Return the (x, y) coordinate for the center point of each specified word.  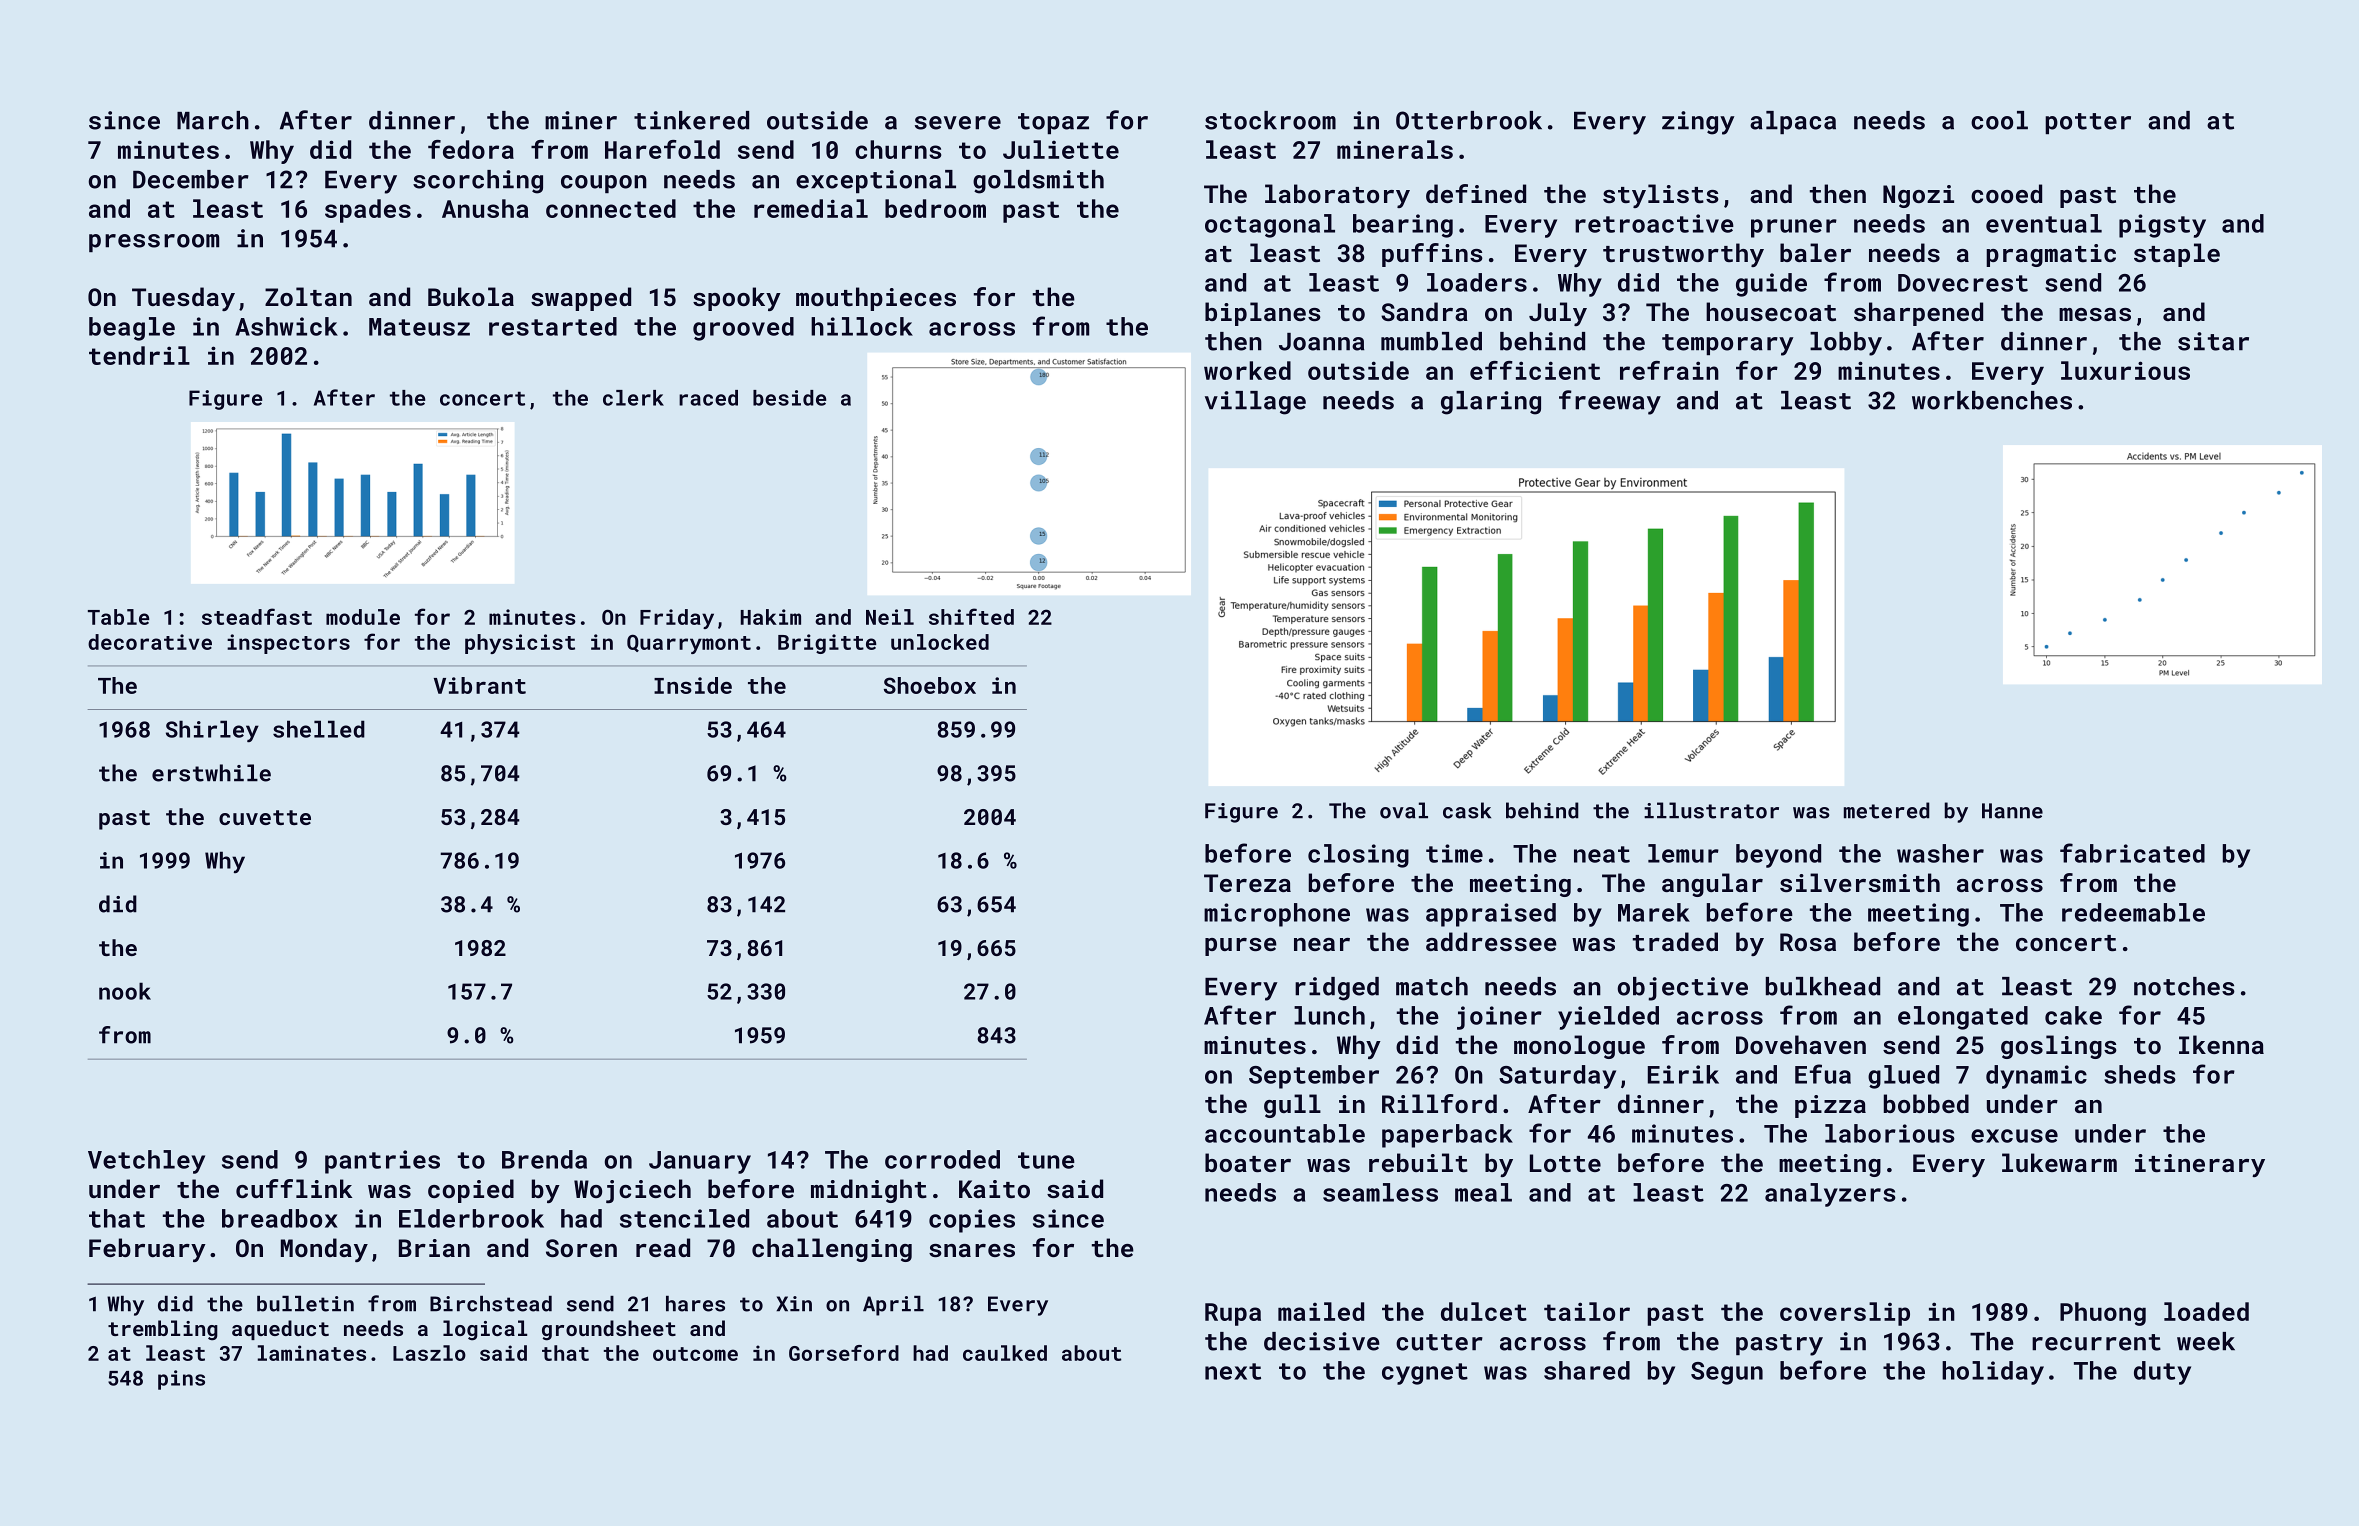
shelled (319, 729)
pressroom (154, 243)
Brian (434, 1248)
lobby (1846, 344)
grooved (743, 329)
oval (1404, 810)
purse (1241, 947)
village (1255, 403)
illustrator (1711, 810)
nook (125, 991)
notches (2184, 986)
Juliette (1061, 149)
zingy (1698, 123)
